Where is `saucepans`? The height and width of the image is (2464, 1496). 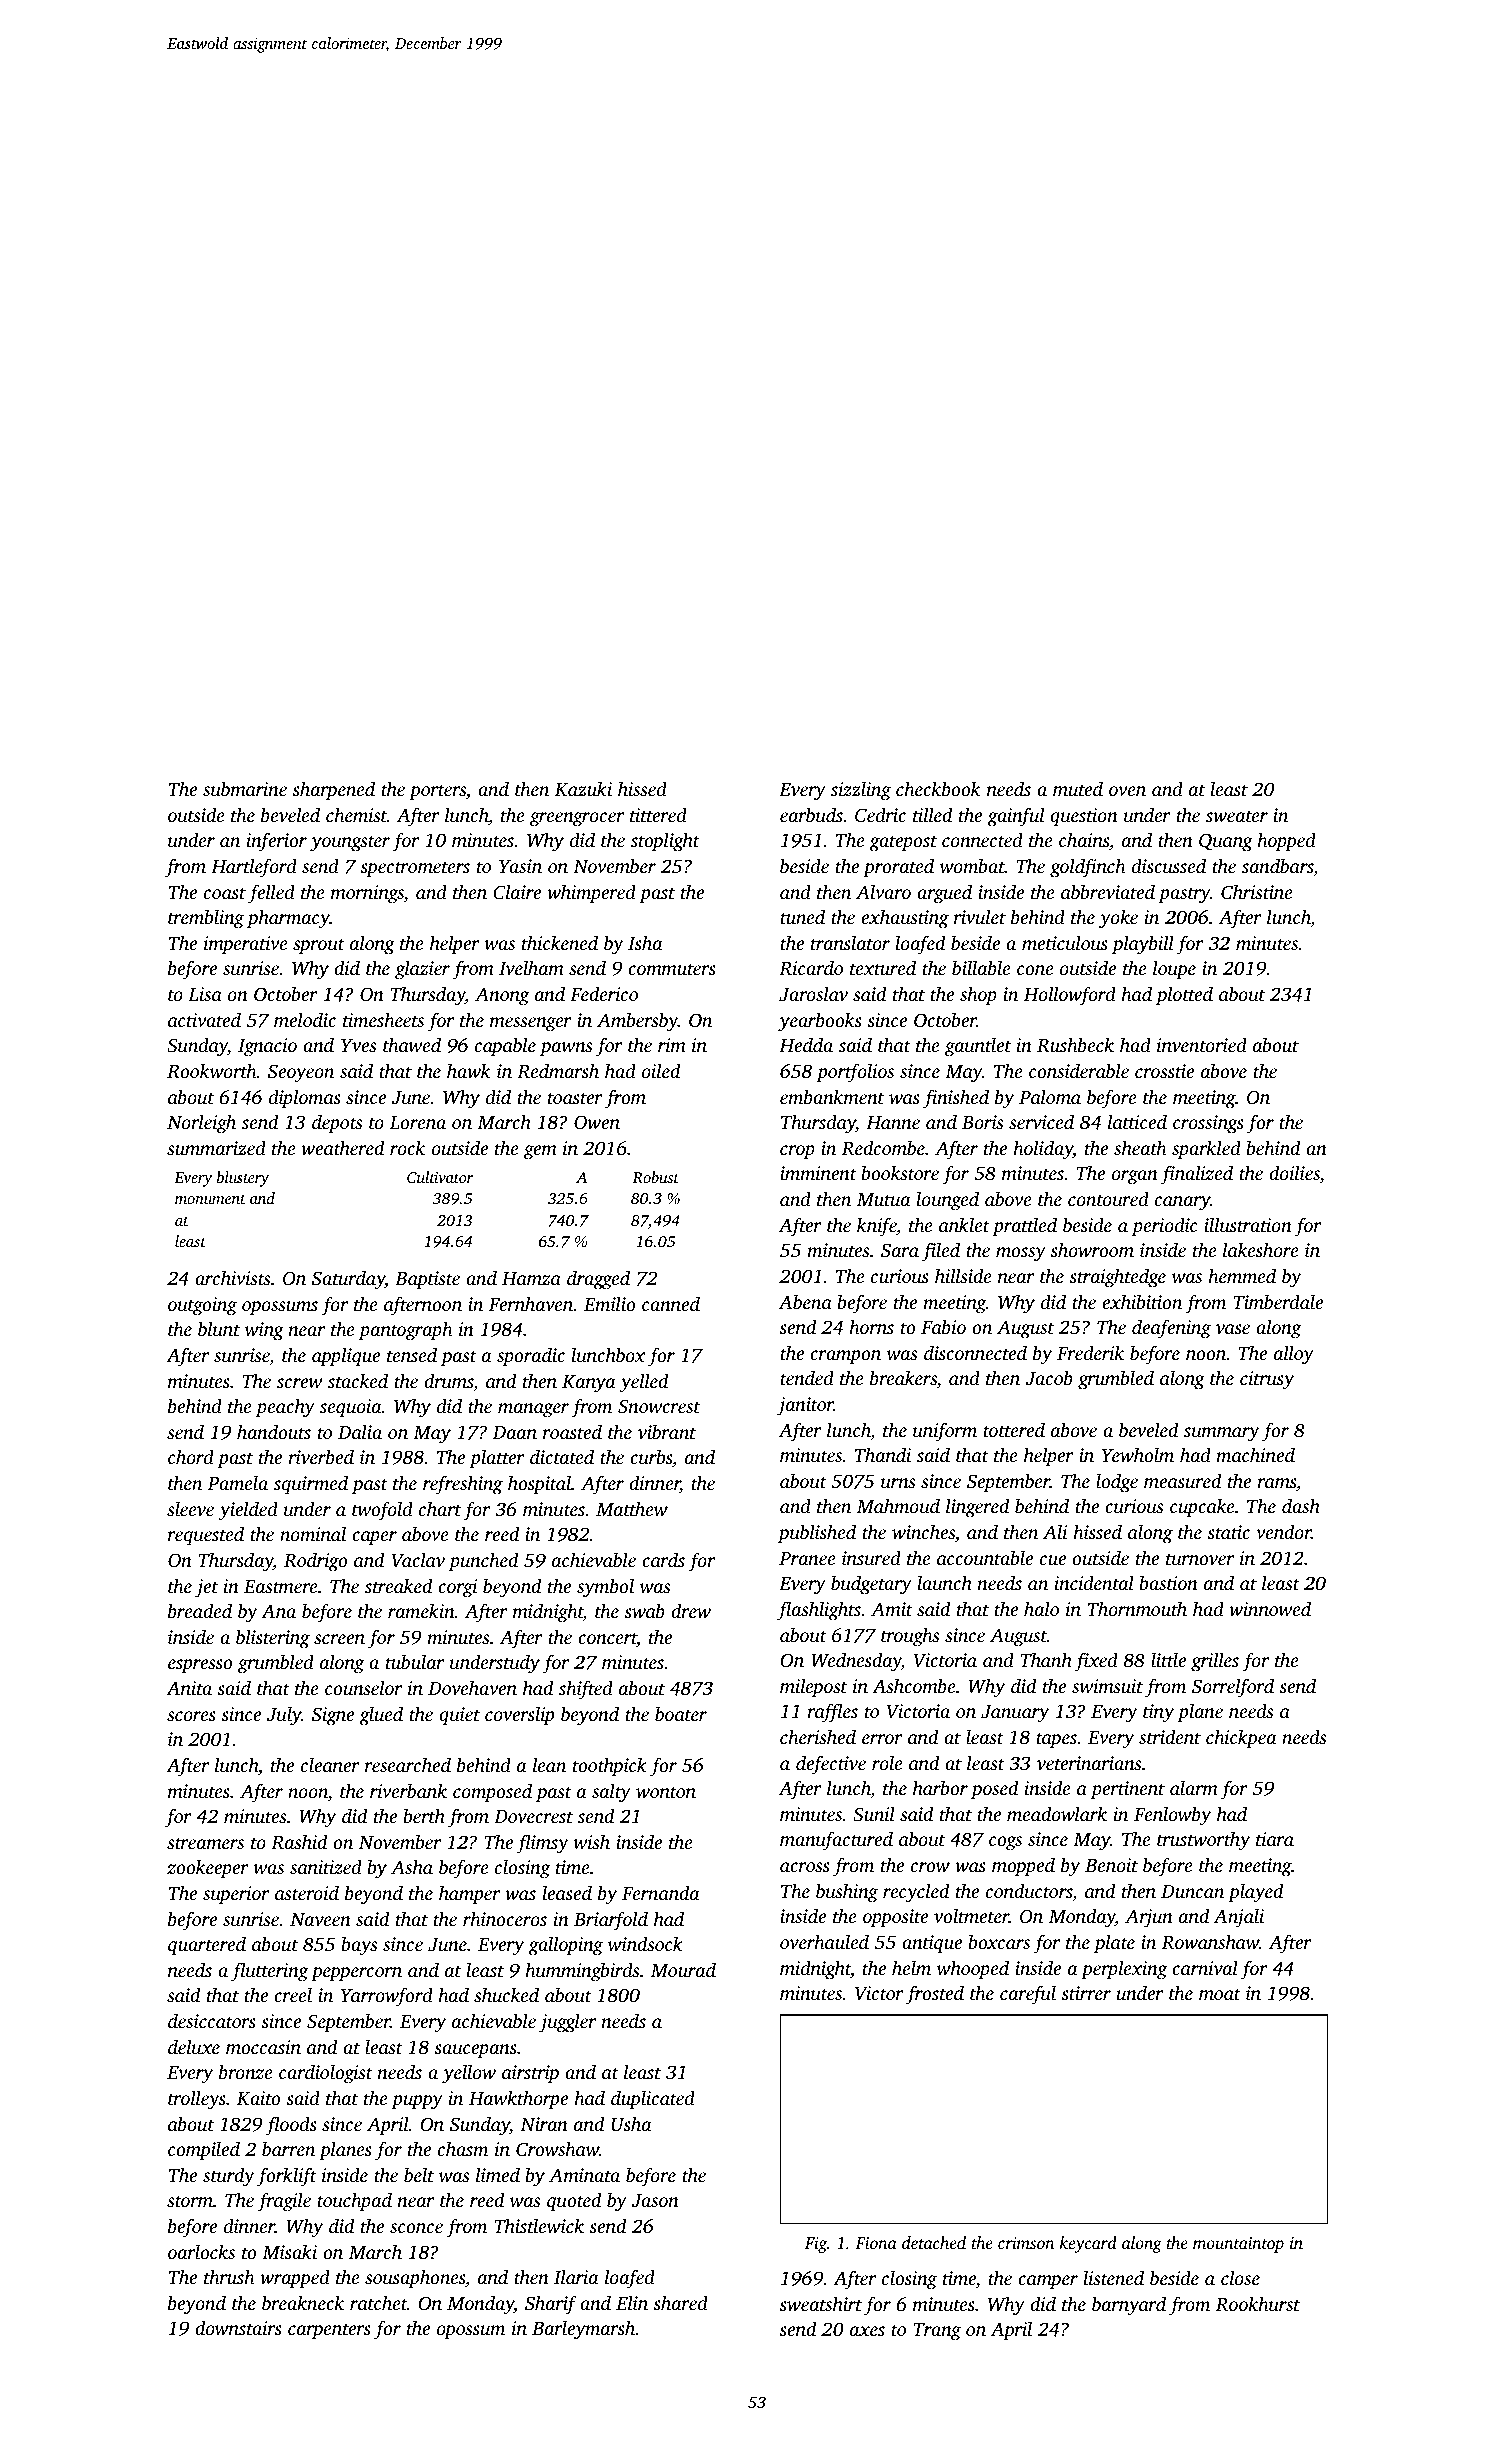
saucepans is located at coordinates (475, 2051).
